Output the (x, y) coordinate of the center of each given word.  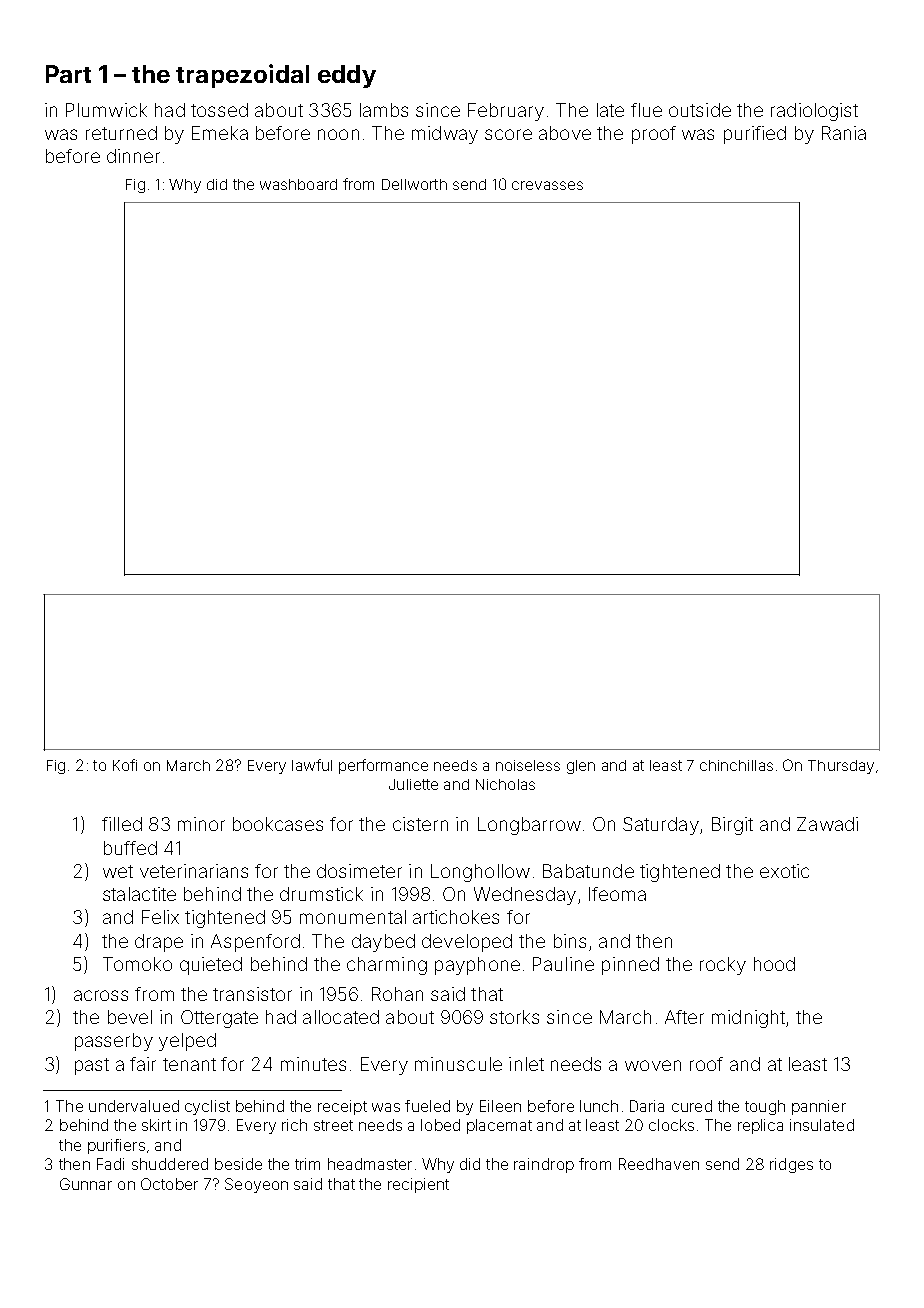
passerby (114, 1042)
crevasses (547, 185)
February (506, 112)
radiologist (814, 112)
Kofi (125, 765)
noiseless (528, 765)
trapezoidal (242, 76)
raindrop (544, 1165)
